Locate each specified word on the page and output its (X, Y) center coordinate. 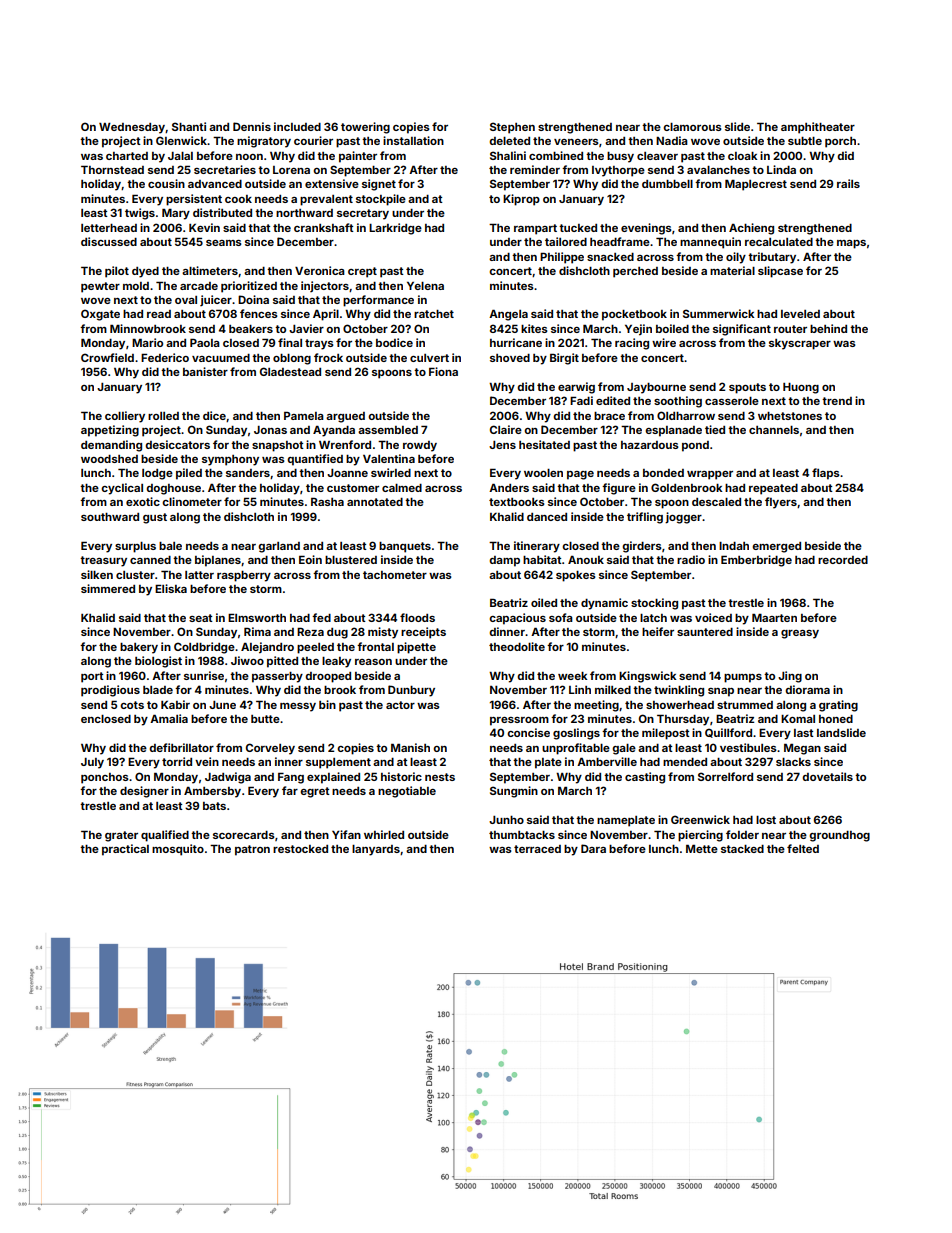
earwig (576, 388)
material (732, 270)
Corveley (270, 749)
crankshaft (324, 227)
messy (298, 707)
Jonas (270, 430)
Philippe (562, 258)
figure (619, 489)
